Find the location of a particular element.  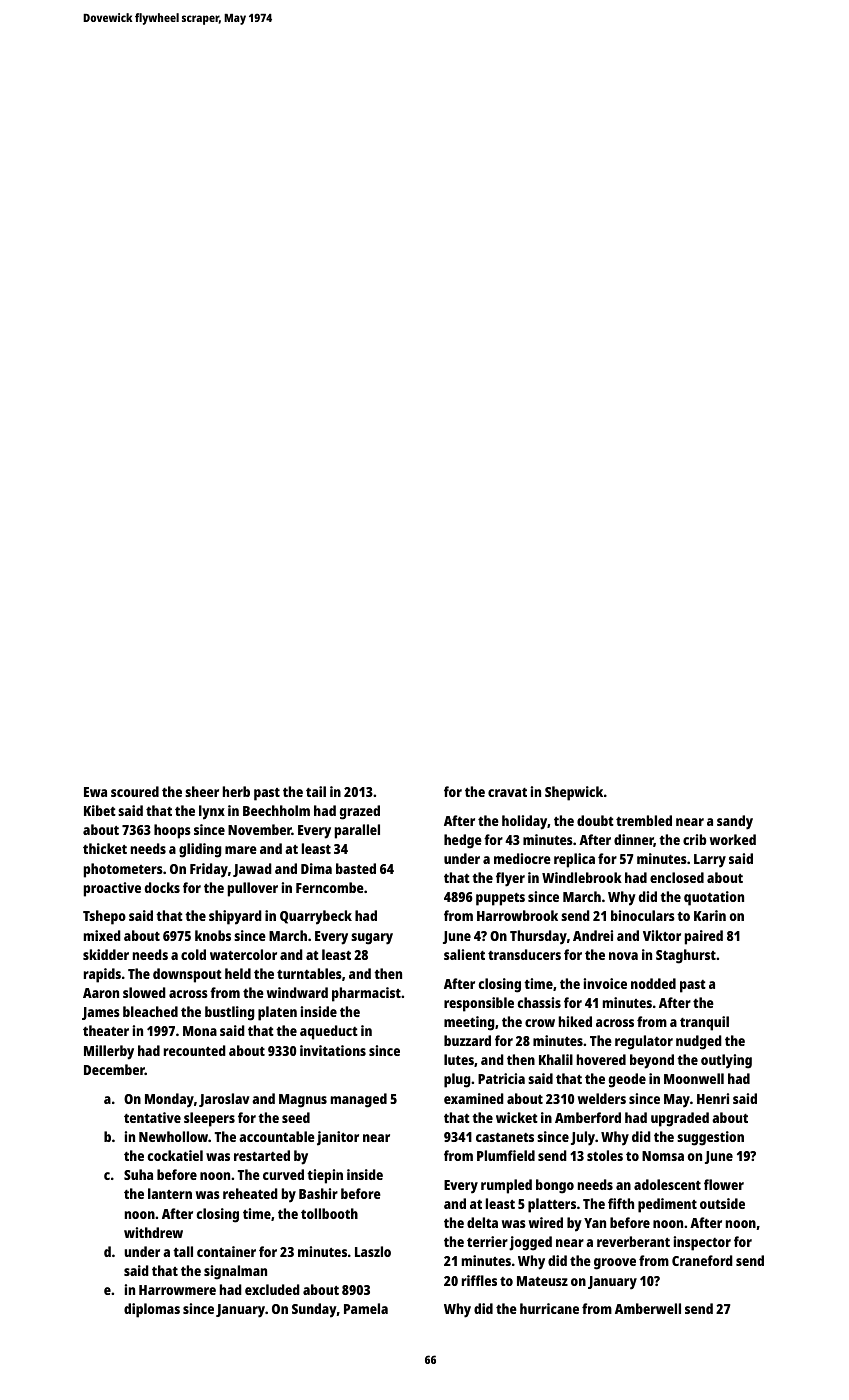

pediment is located at coordinates (667, 1205).
